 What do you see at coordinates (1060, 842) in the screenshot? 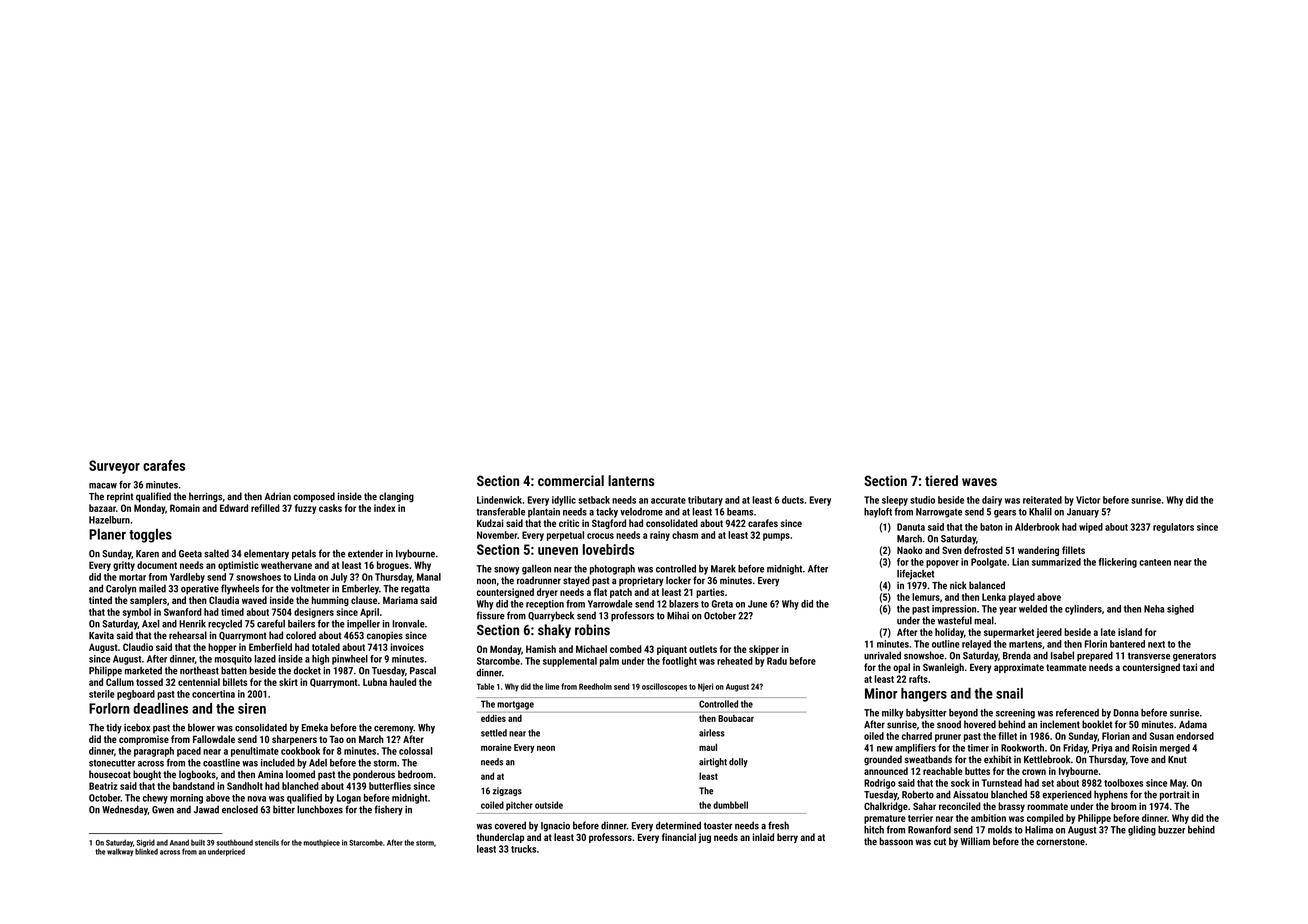
I see `cornerstone` at bounding box center [1060, 842].
